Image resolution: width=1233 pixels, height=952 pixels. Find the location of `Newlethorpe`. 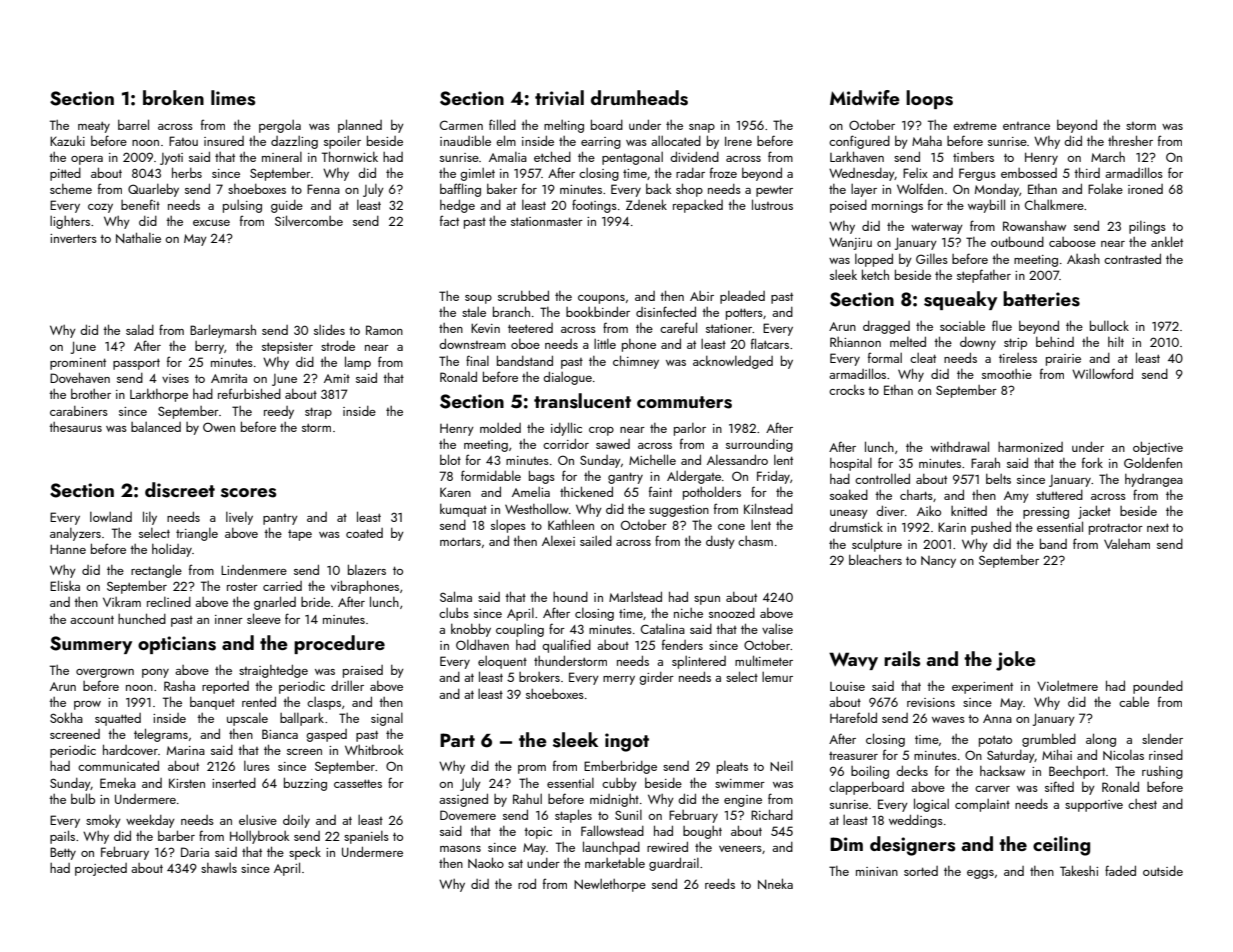

Newlethorpe is located at coordinates (610, 885).
